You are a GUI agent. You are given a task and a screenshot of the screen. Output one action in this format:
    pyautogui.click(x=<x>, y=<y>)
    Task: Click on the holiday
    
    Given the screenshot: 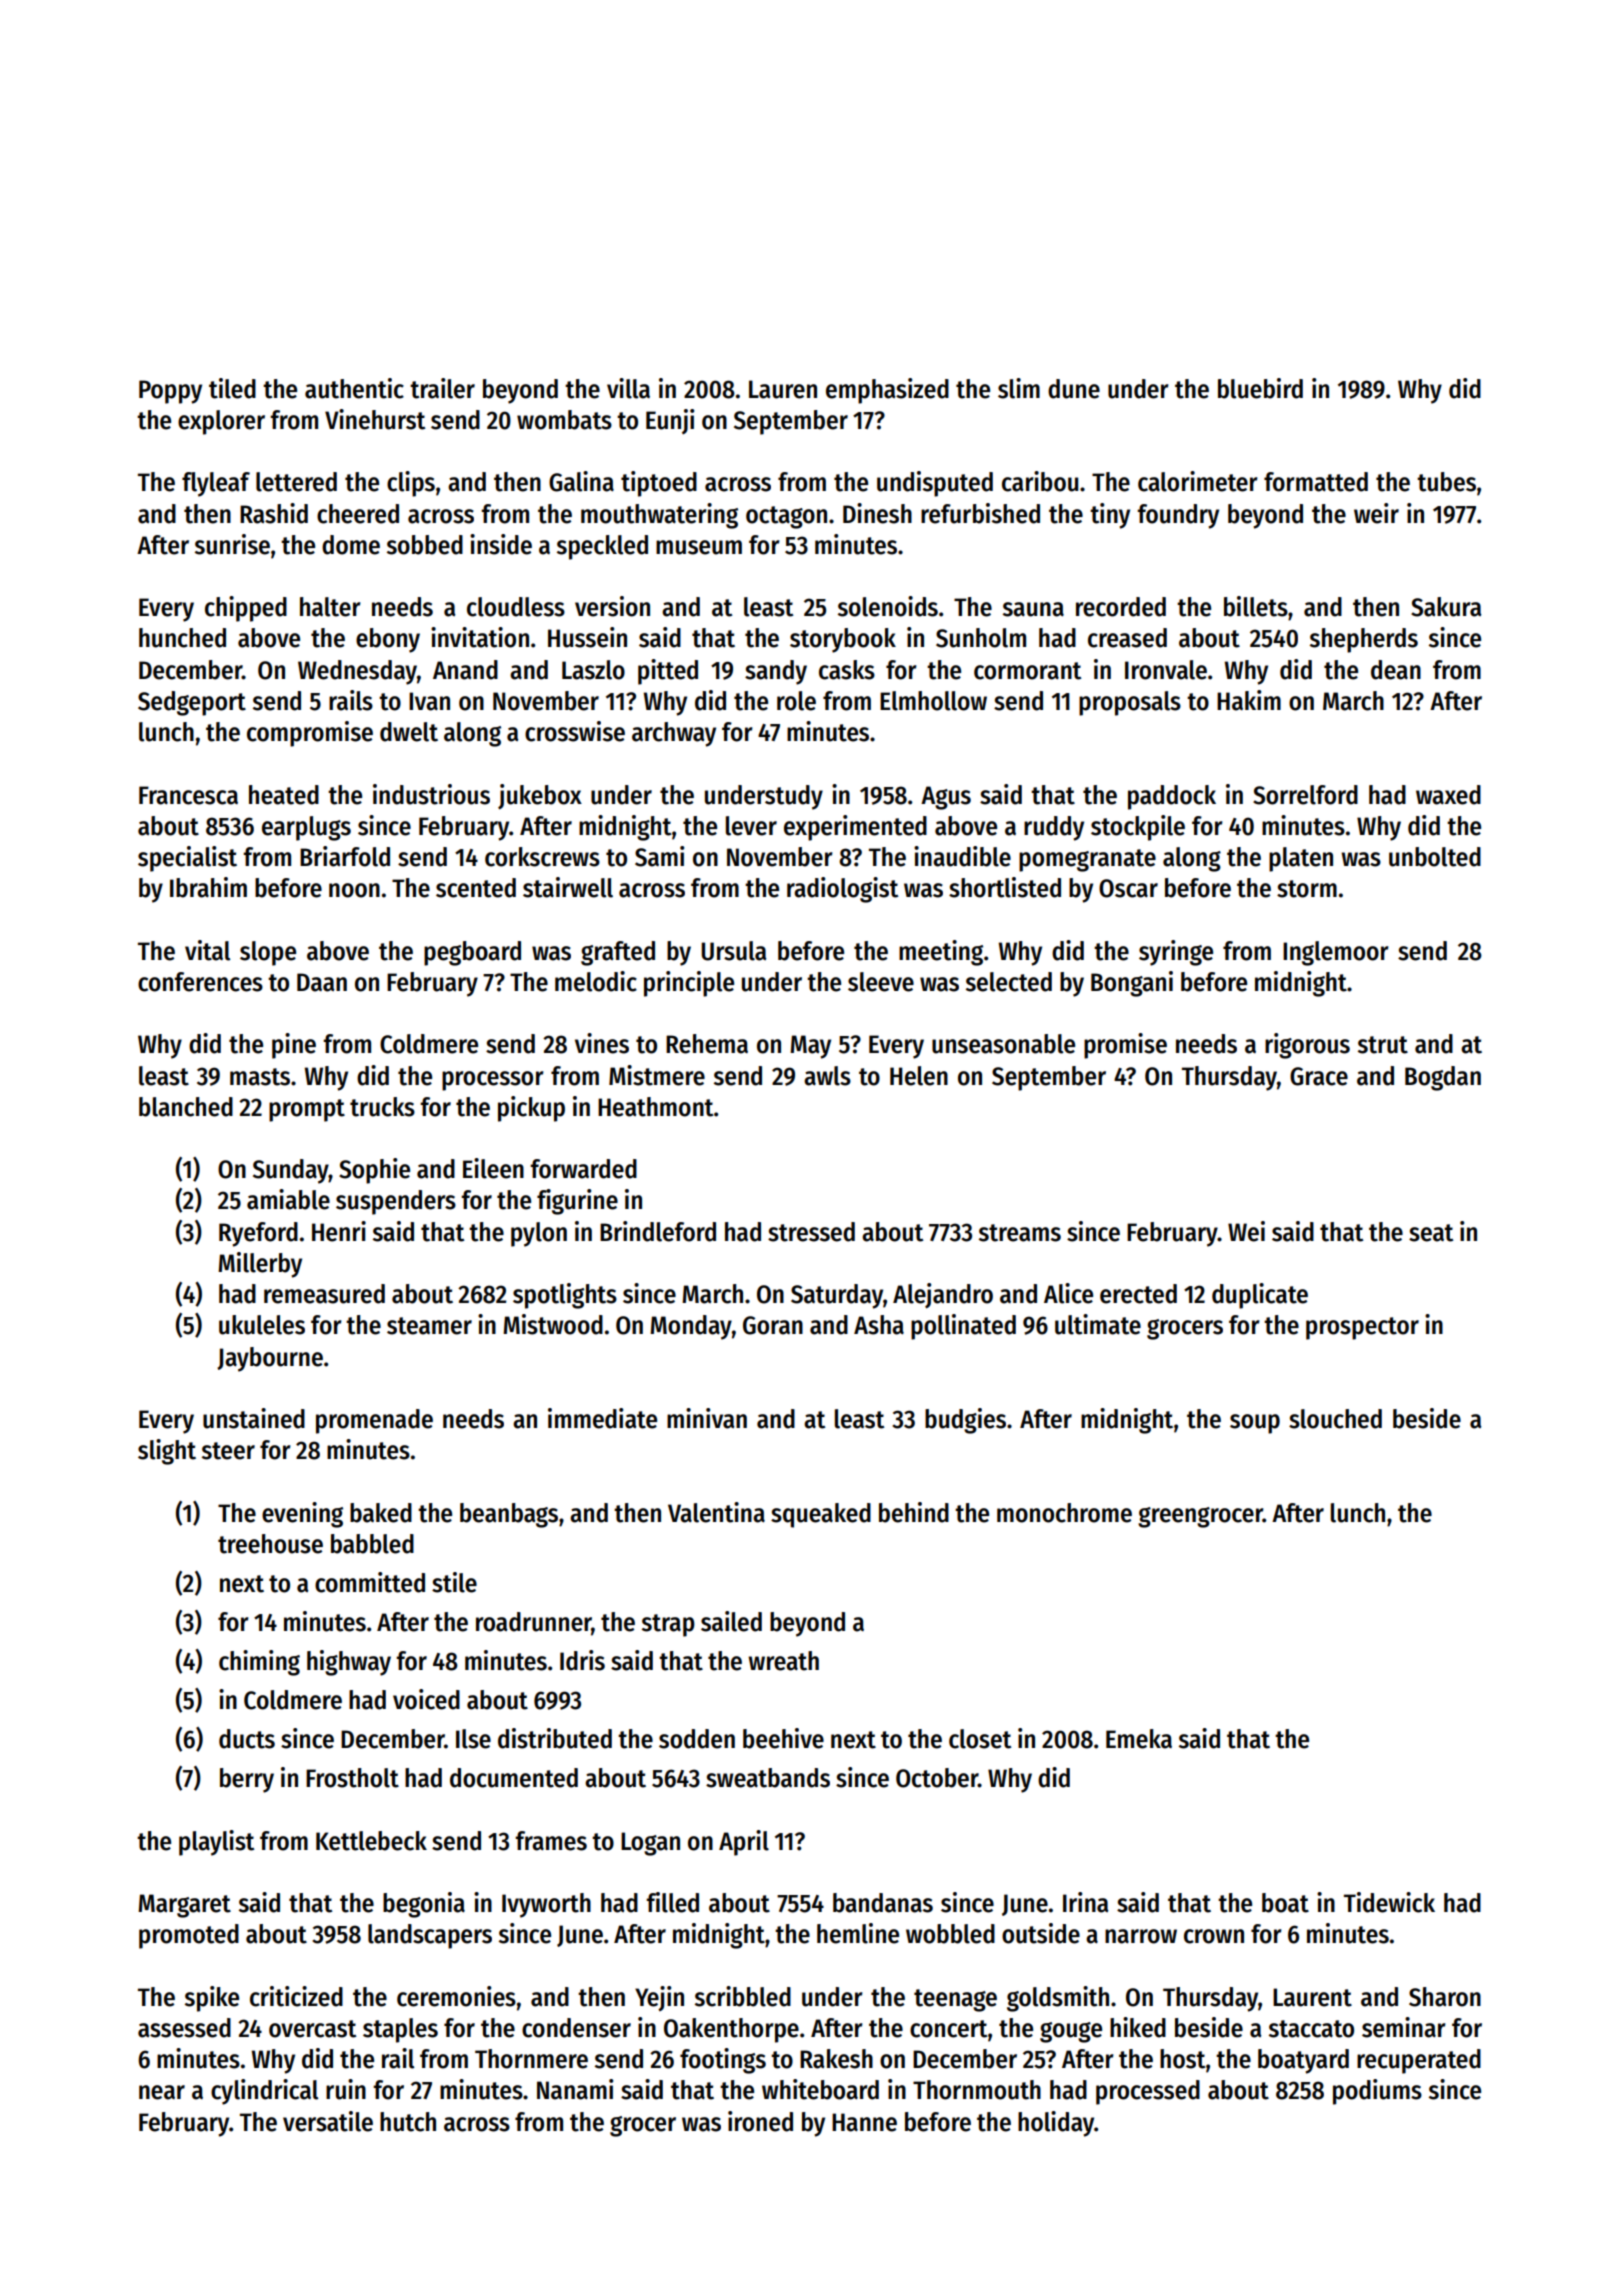 What is the action you would take?
    pyautogui.click(x=1056, y=2124)
